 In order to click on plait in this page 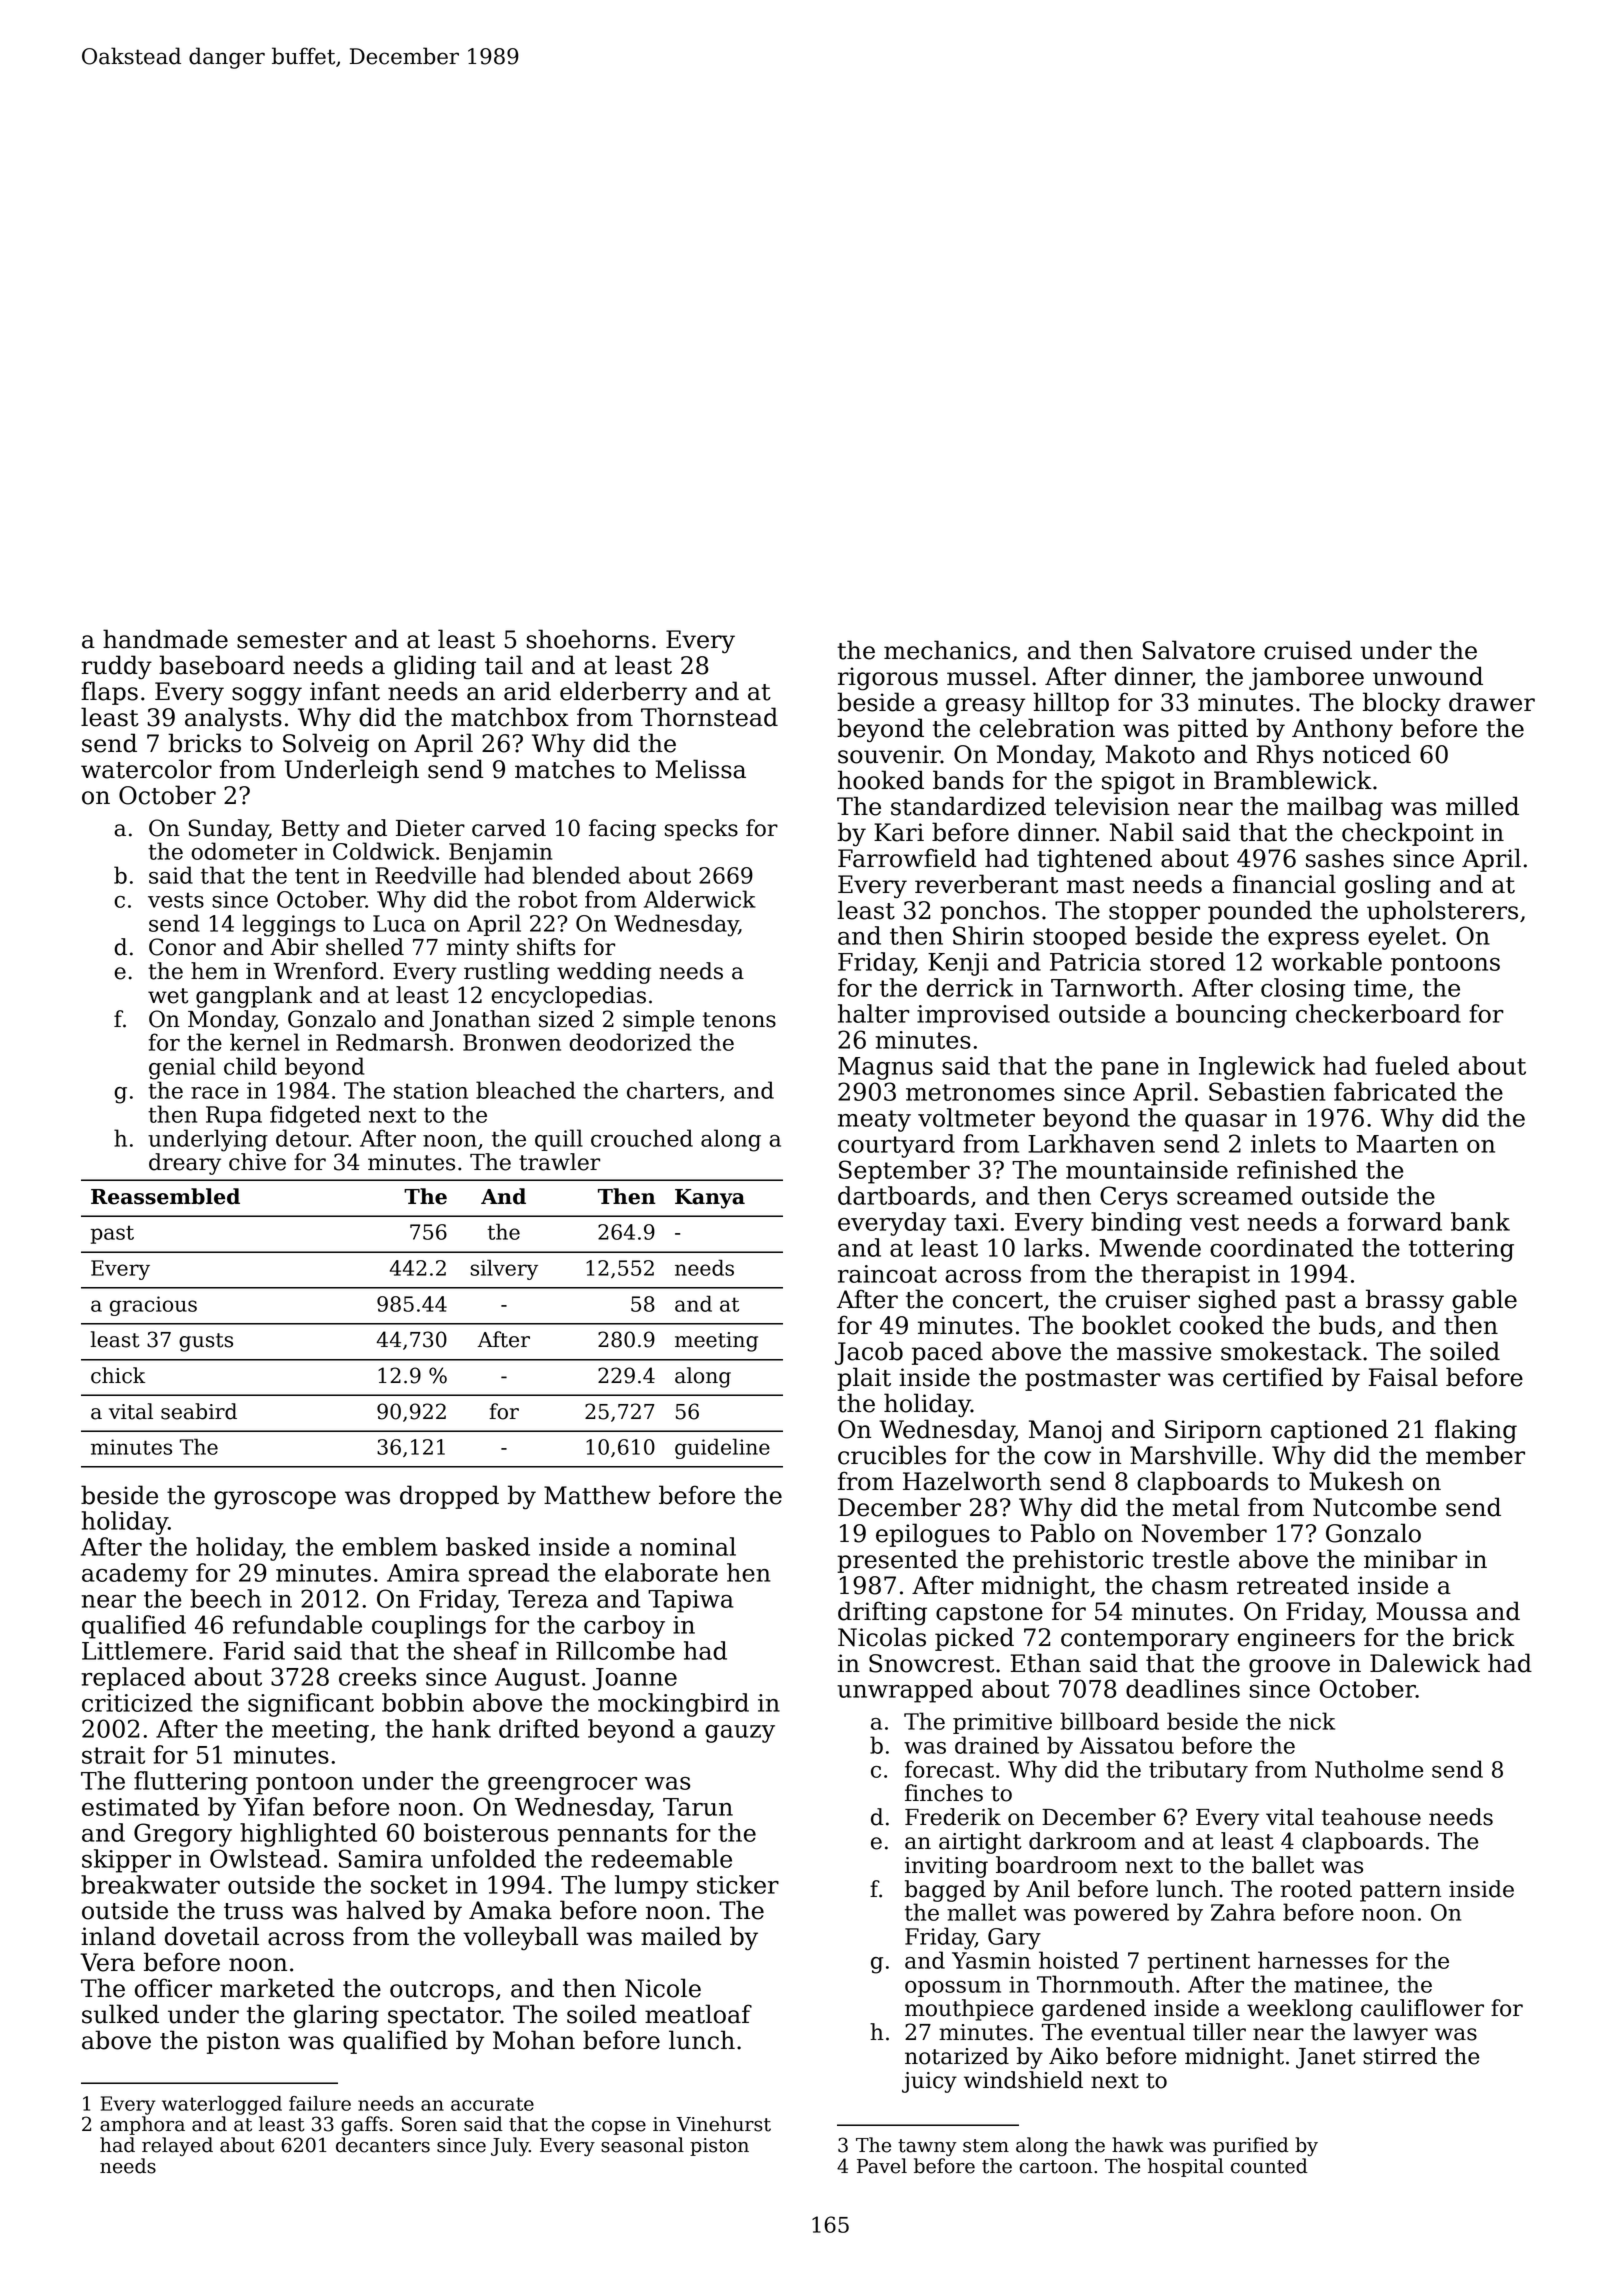, I will do `click(864, 1379)`.
